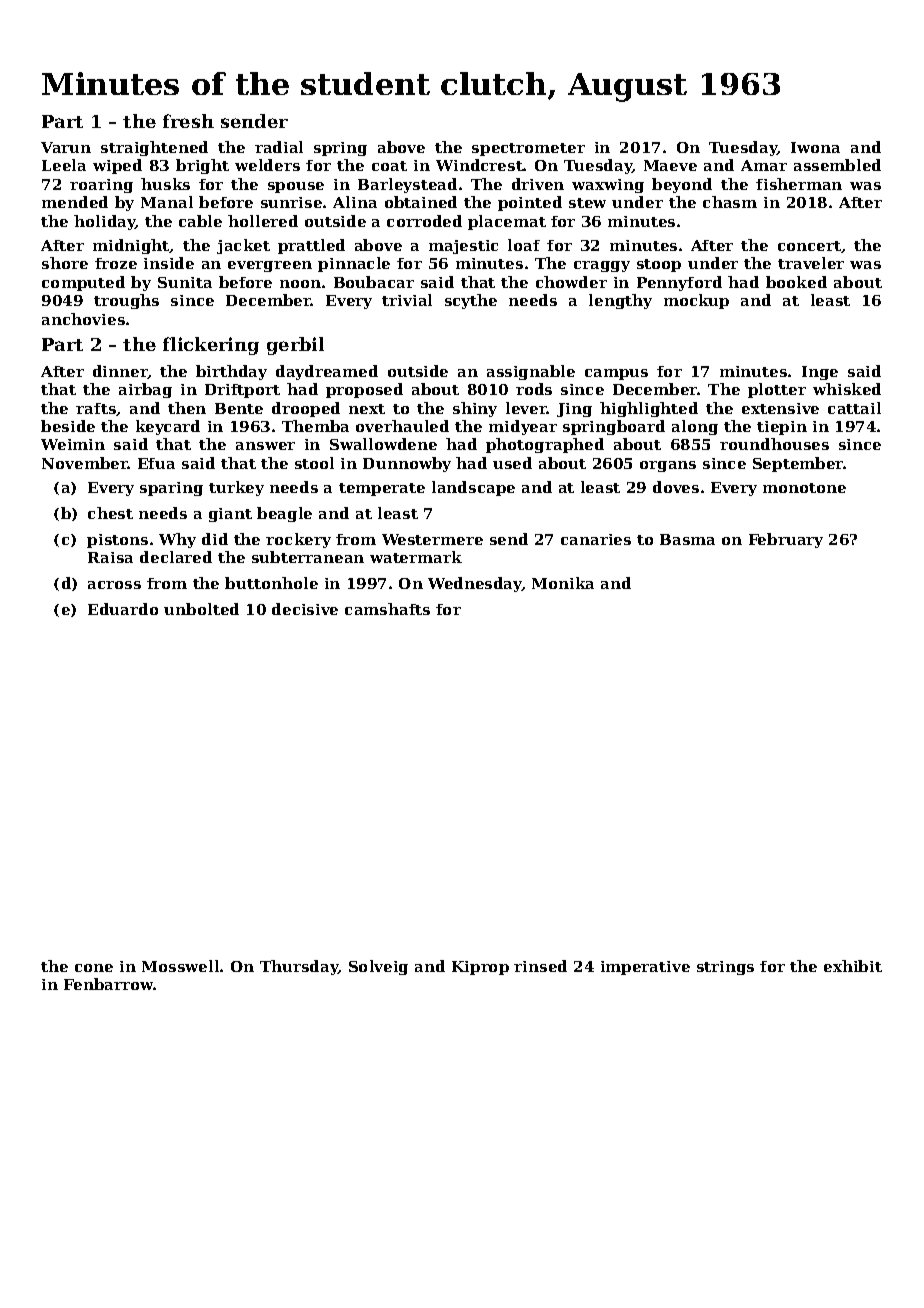 This page has width=924, height=1308. What do you see at coordinates (154, 148) in the page?
I see `straightened` at bounding box center [154, 148].
